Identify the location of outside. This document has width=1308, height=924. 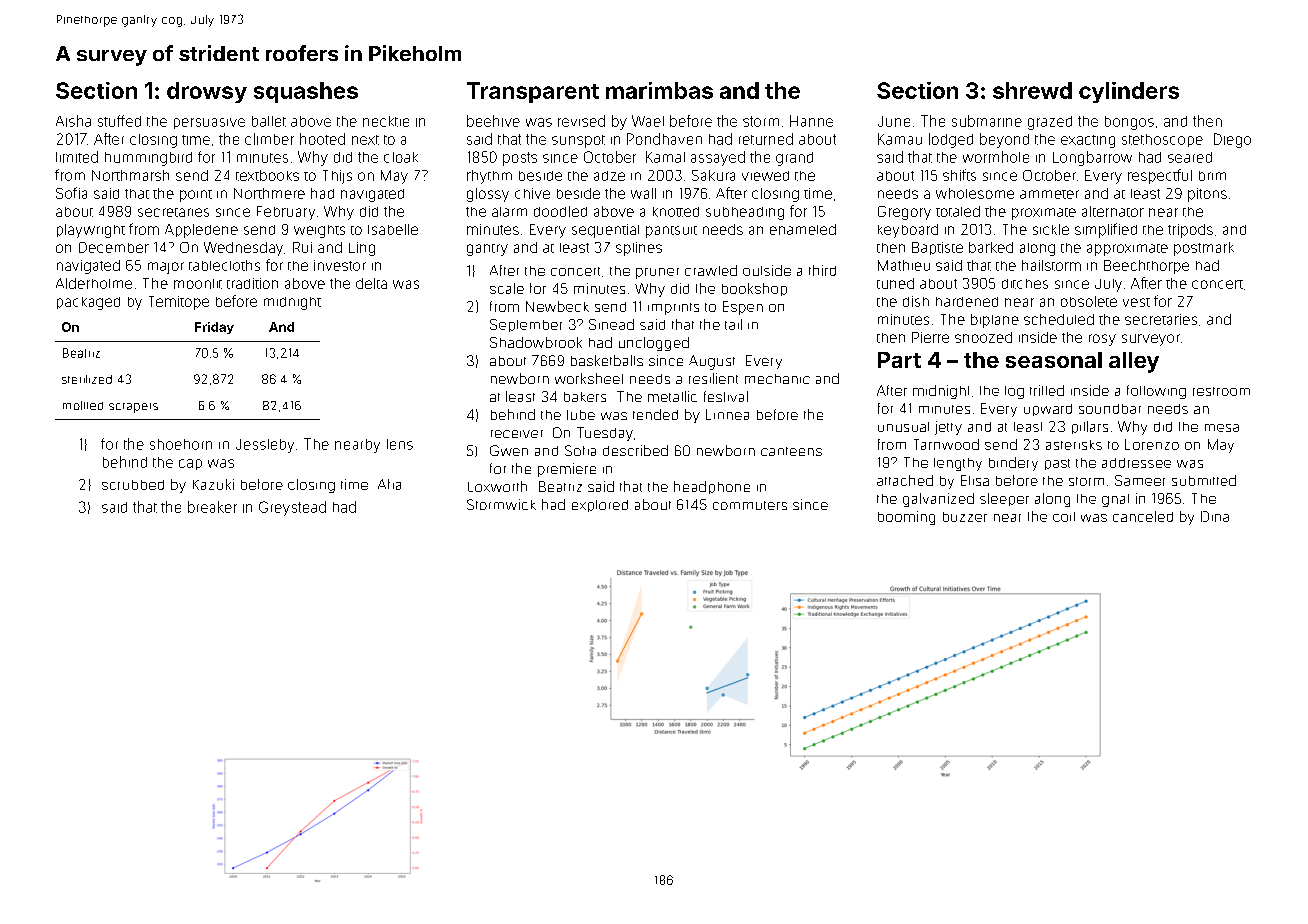
(767, 270).
